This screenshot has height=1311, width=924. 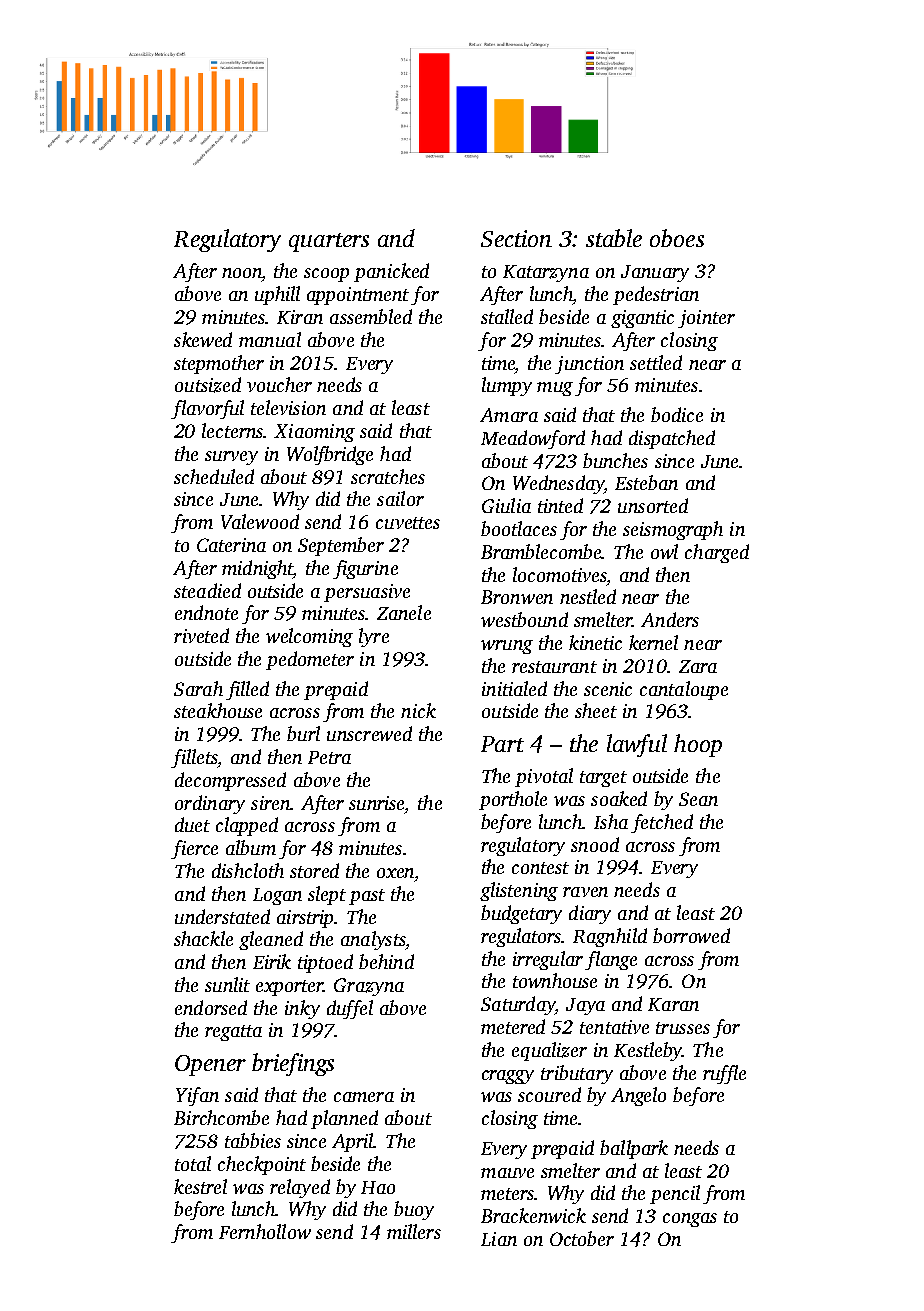 I want to click on regatta, so click(x=233, y=1033).
